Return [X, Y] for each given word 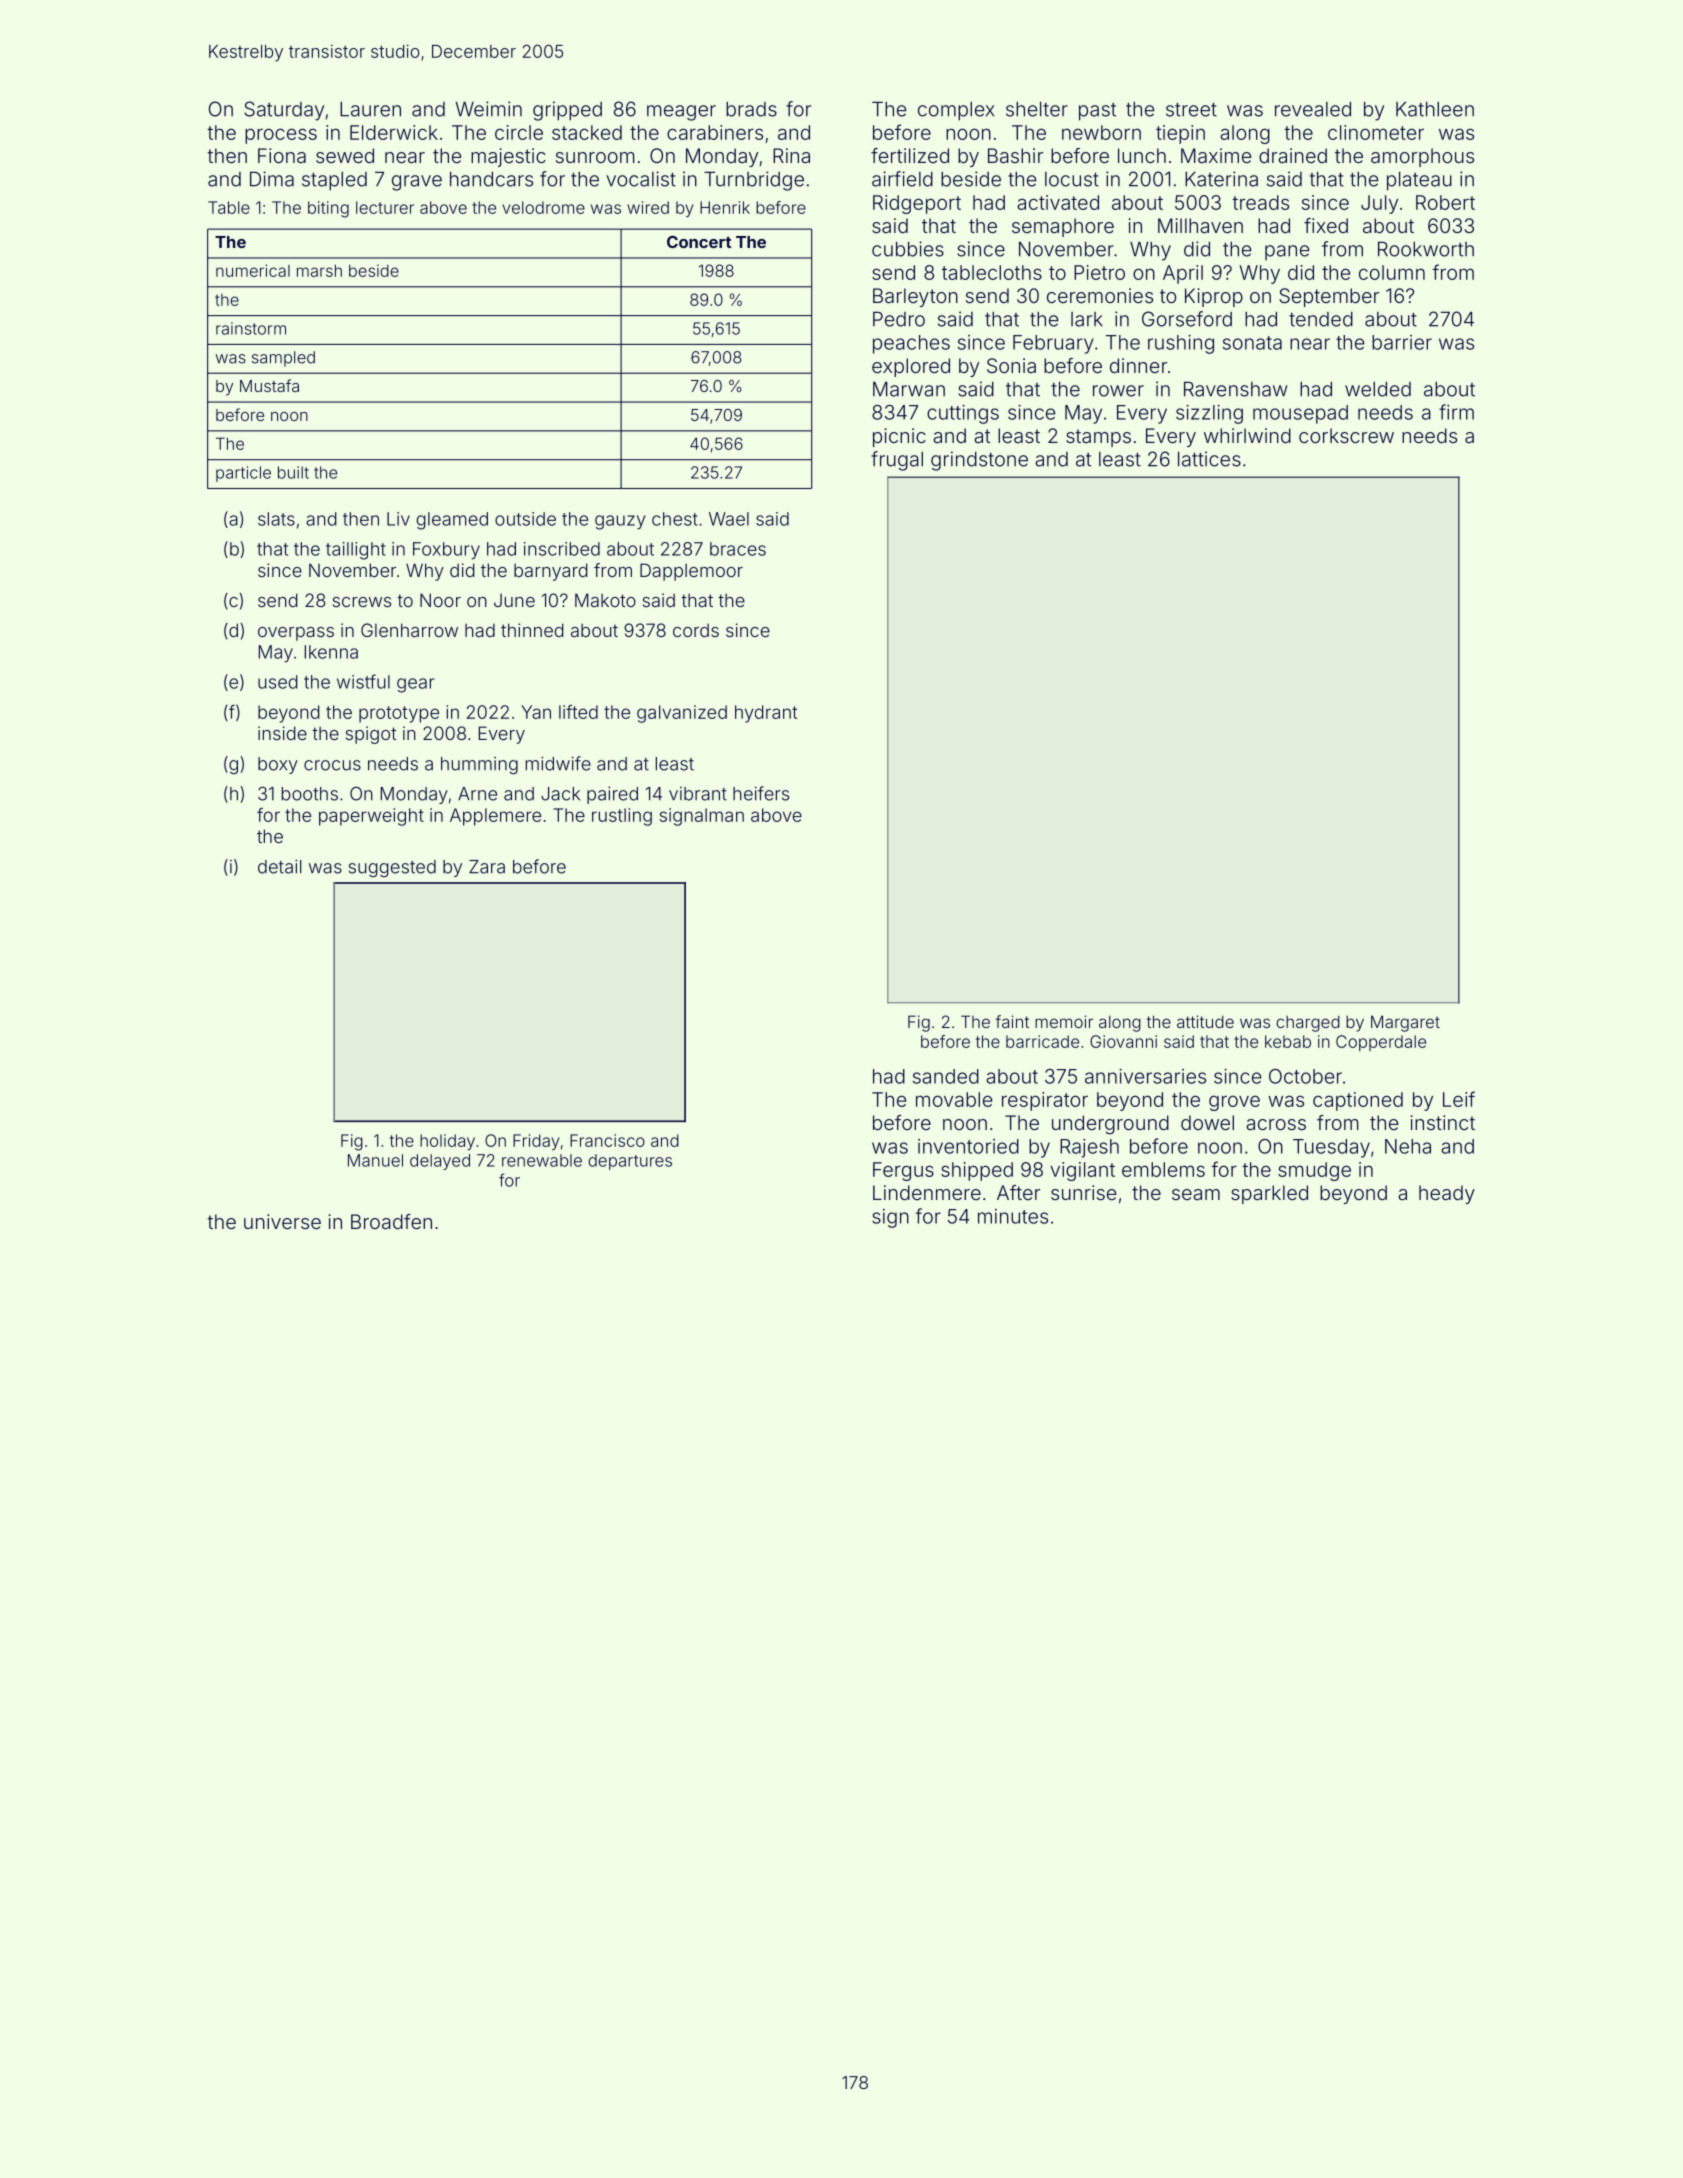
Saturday [284, 111]
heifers [761, 793]
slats [276, 519]
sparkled [1269, 1194]
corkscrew [1346, 435]
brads [751, 109]
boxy [278, 765]
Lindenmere [927, 1192]
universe [282, 1221]
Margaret [1405, 1023]
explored [911, 367]
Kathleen [1435, 109]
